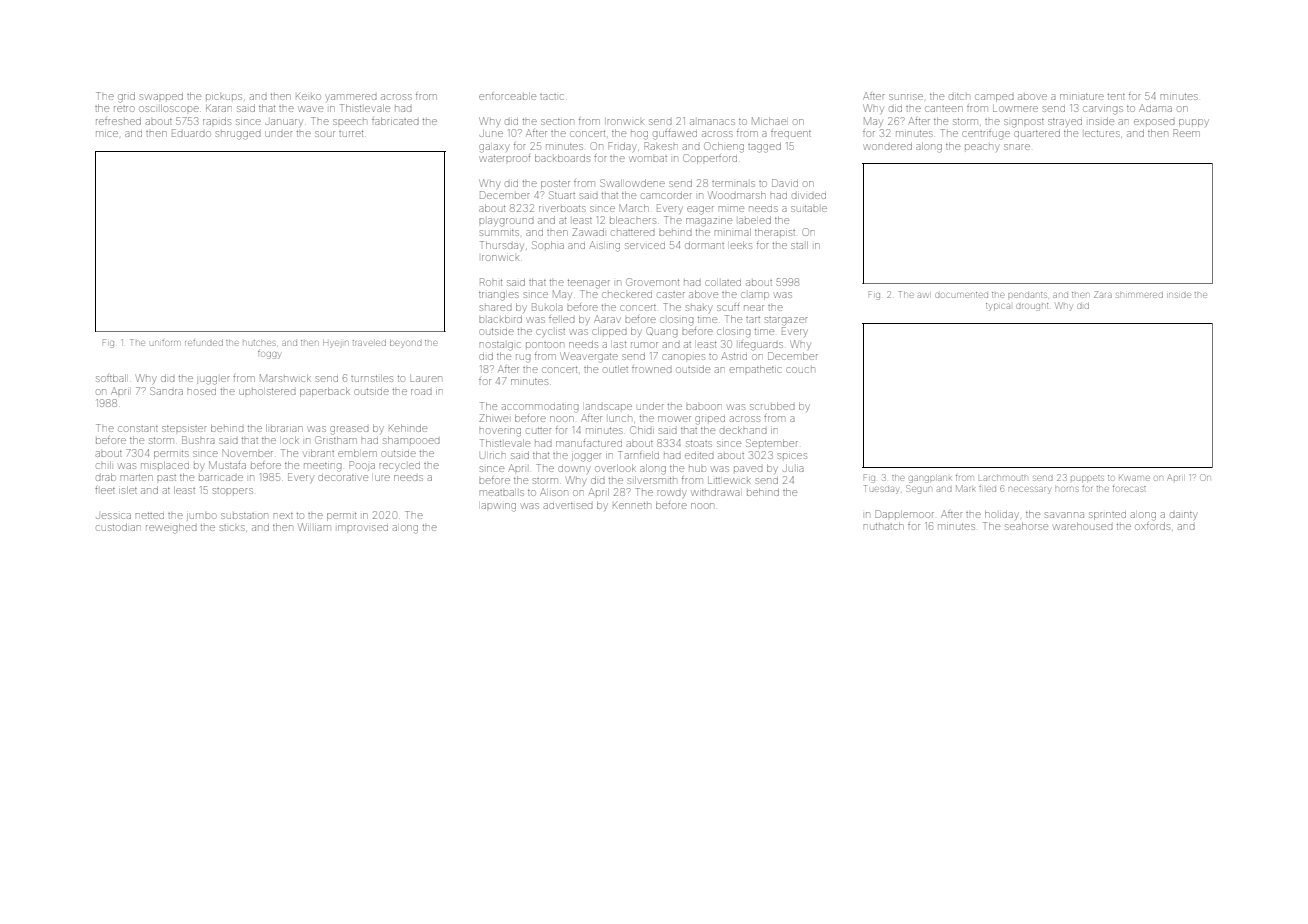 The width and height of the screenshot is (1308, 924). Describe the element at coordinates (772, 406) in the screenshot. I see `scrubbed` at that location.
